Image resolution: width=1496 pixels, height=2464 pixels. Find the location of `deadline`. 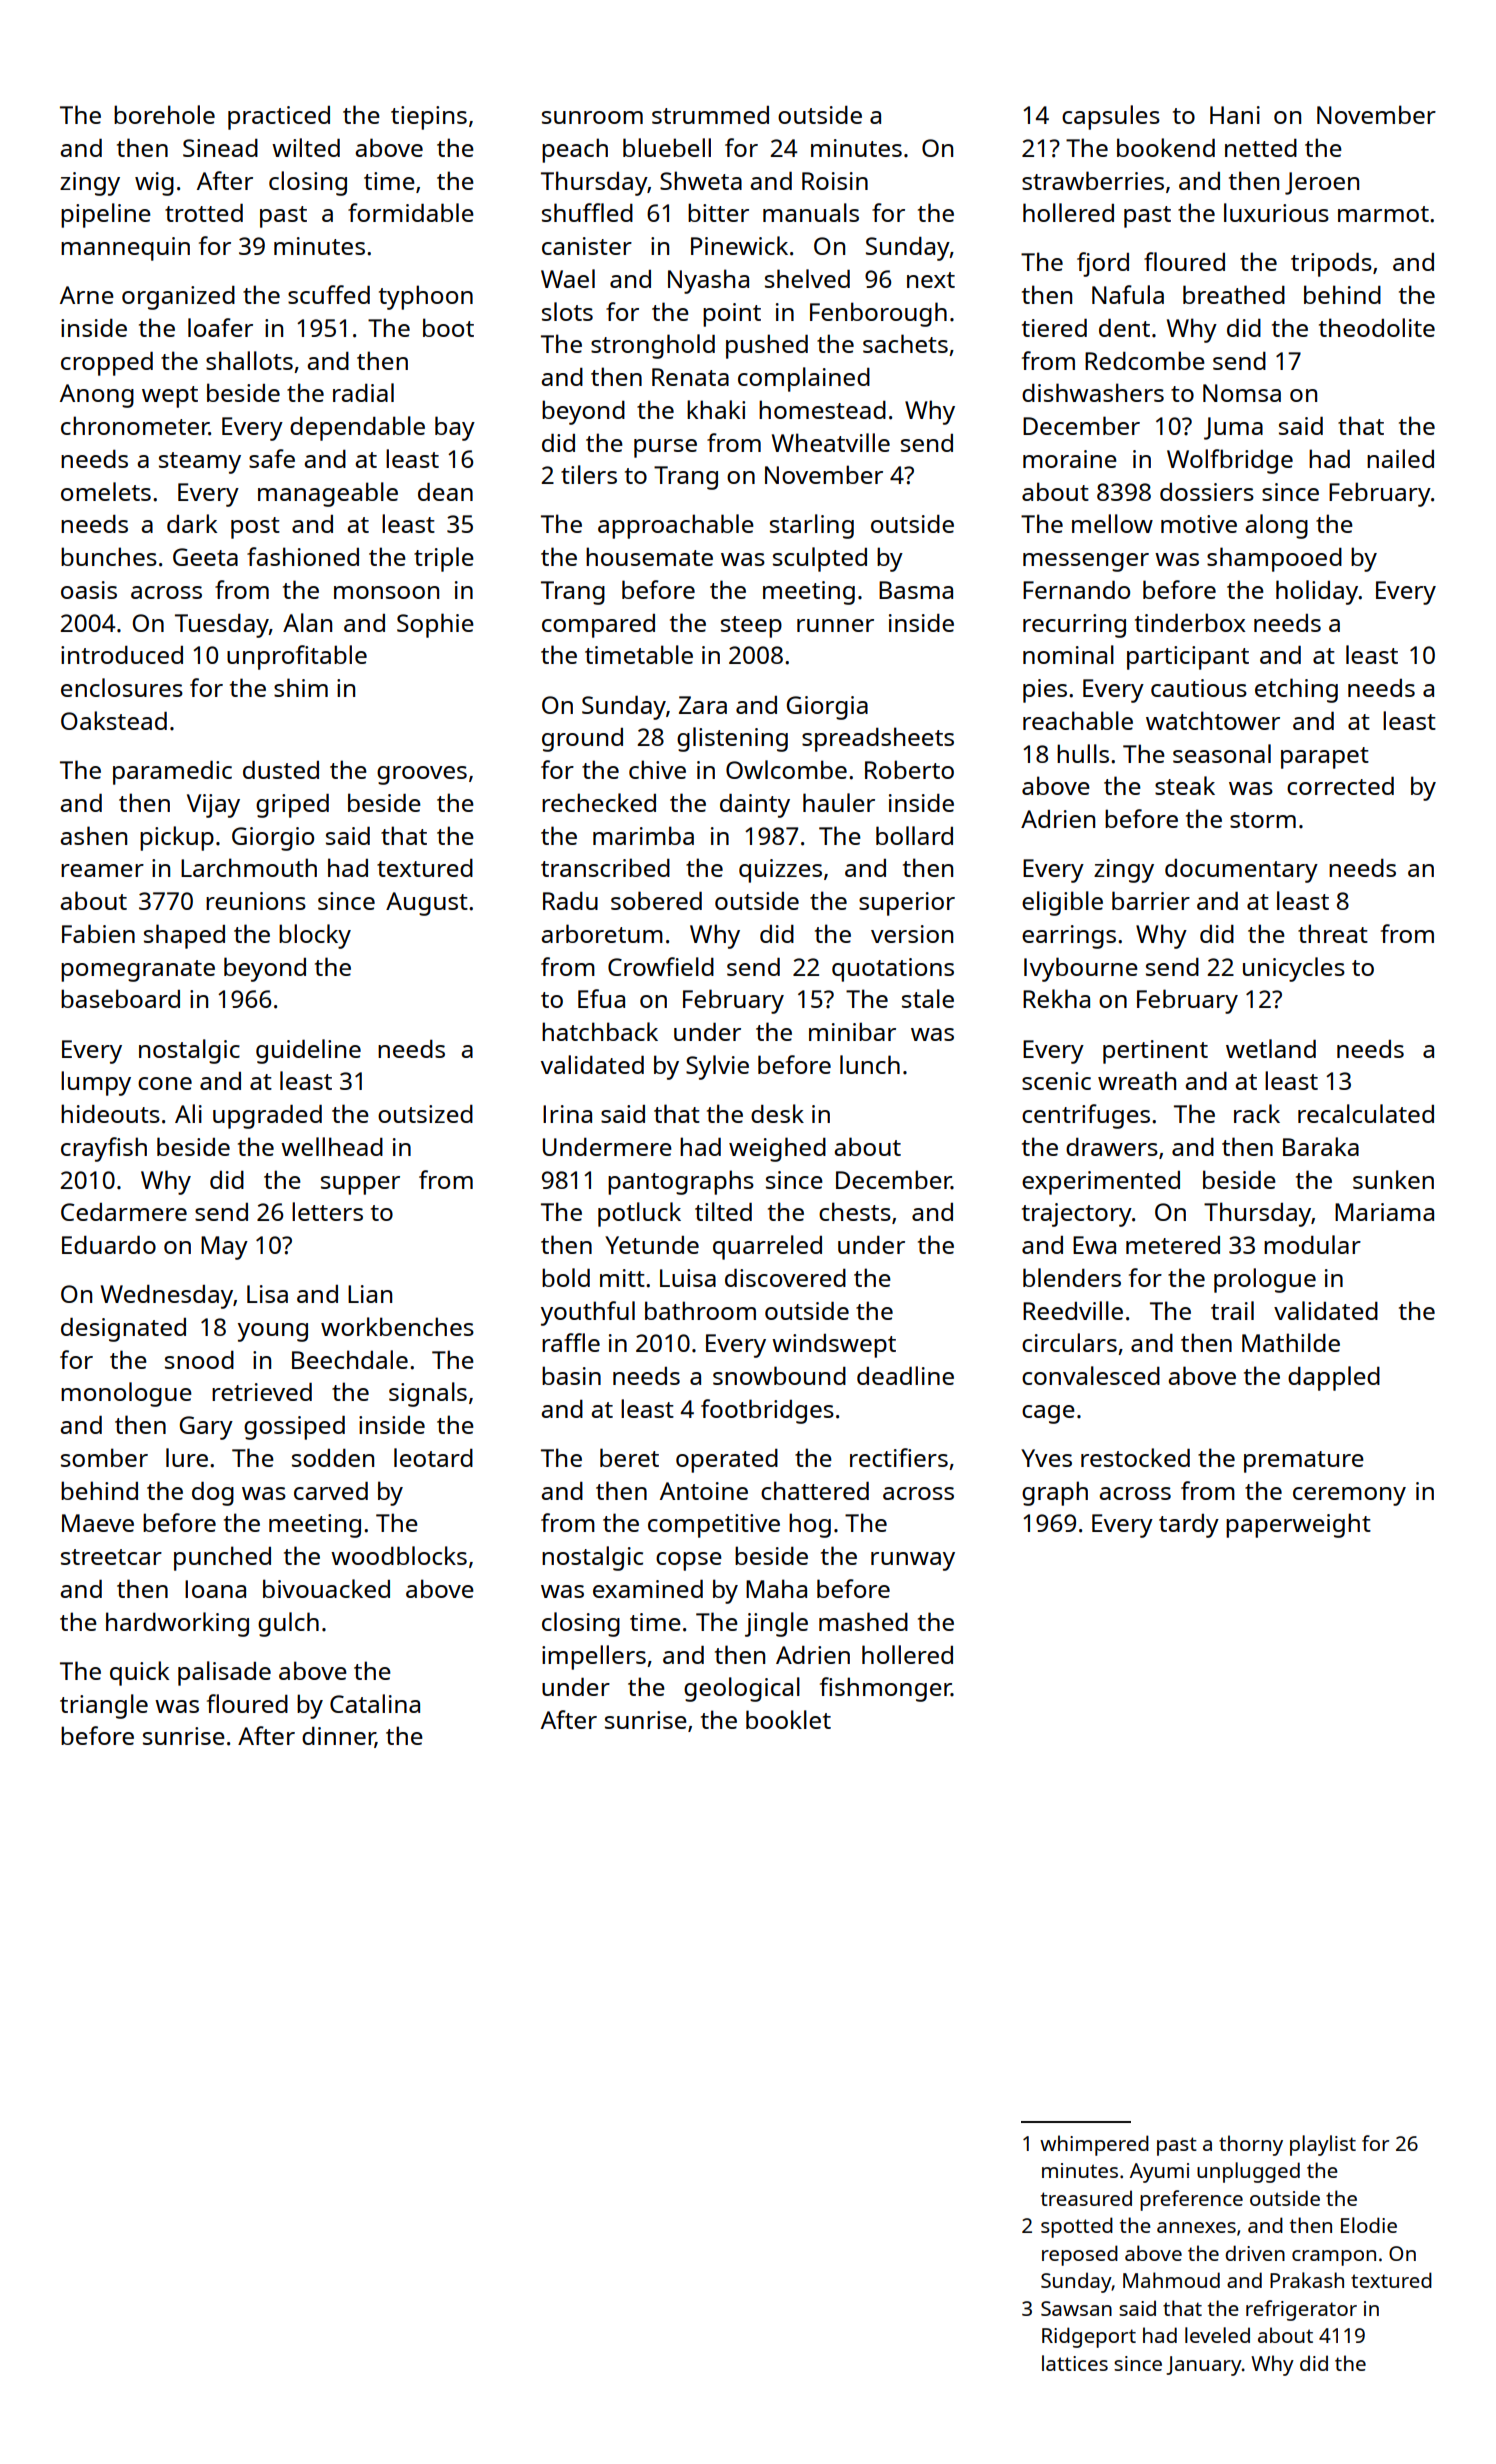

deadline is located at coordinates (905, 1375).
